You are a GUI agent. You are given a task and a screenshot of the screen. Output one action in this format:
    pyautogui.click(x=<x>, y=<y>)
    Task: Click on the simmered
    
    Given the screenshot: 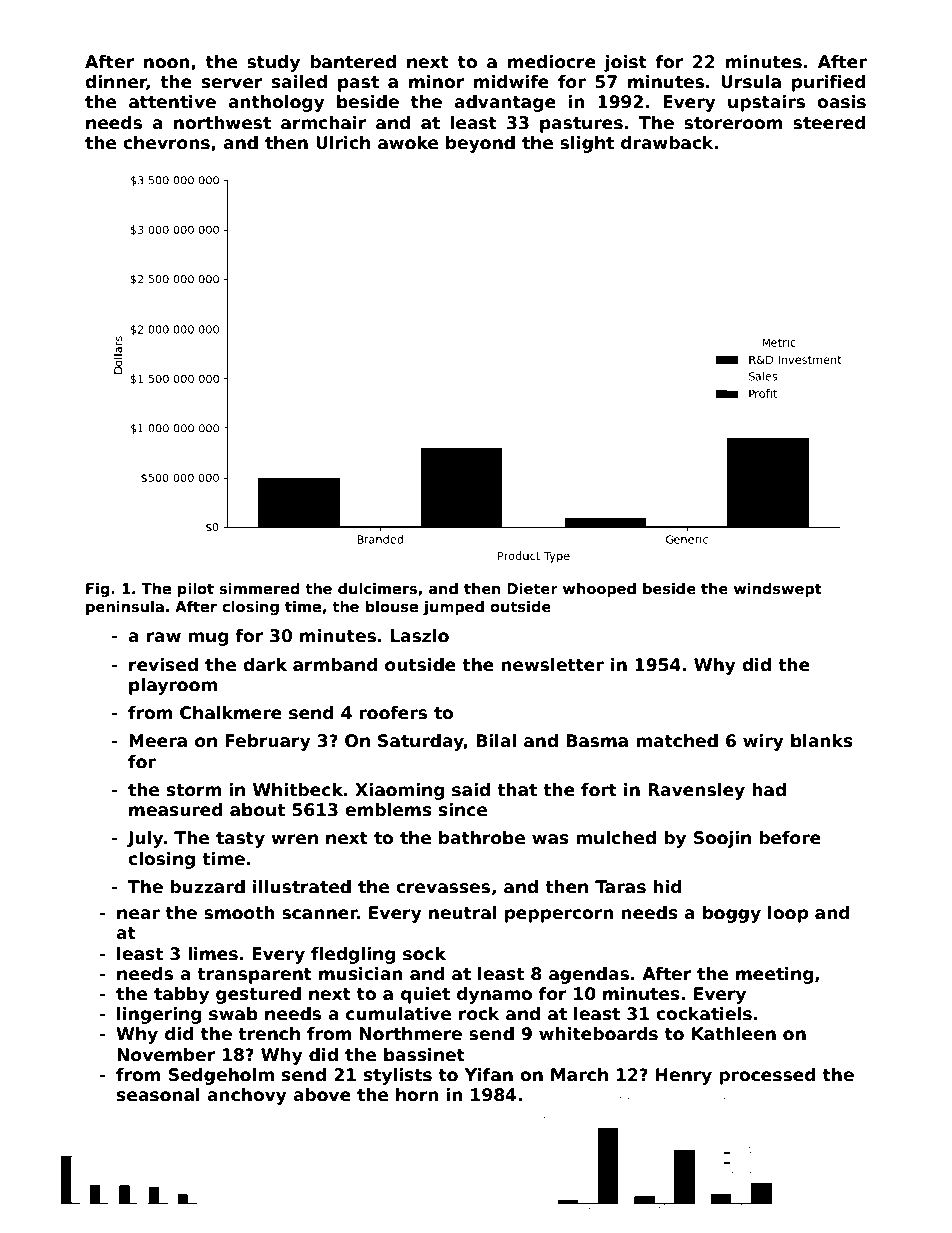 What is the action you would take?
    pyautogui.click(x=259, y=588)
